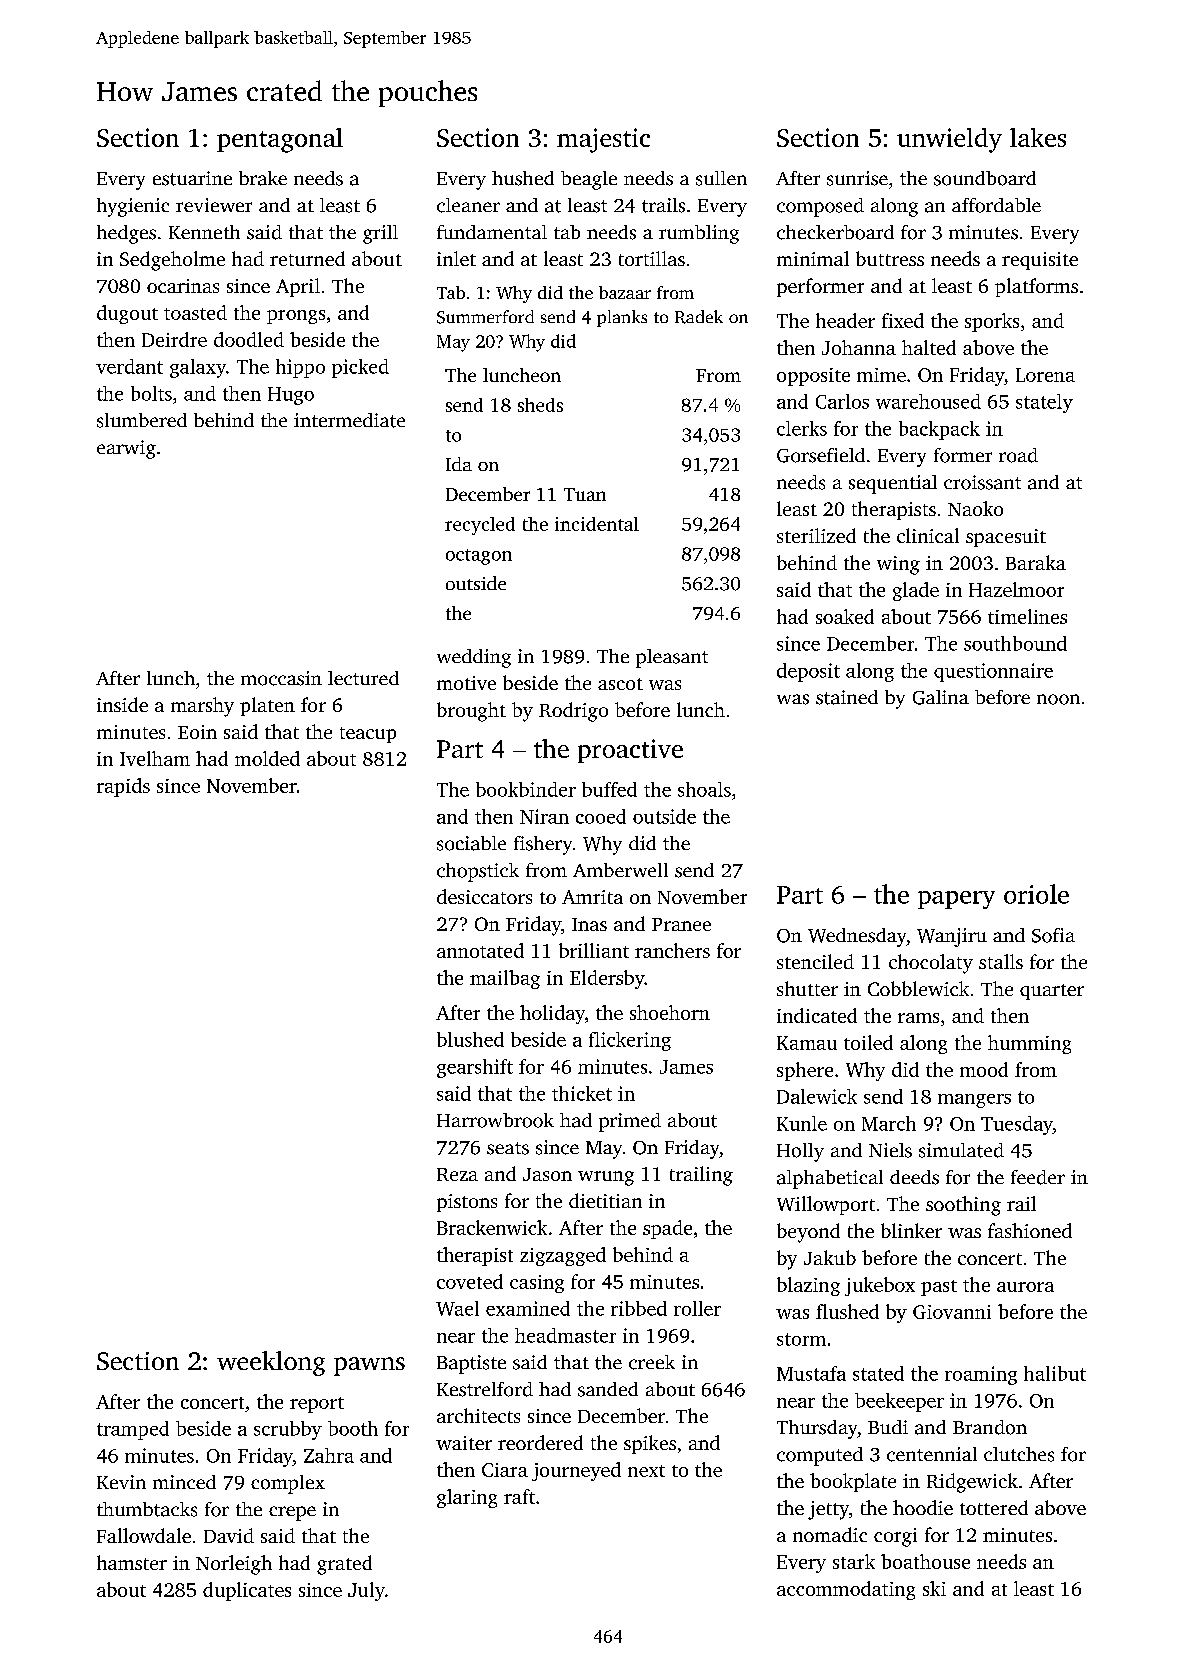 The image size is (1186, 1677). What do you see at coordinates (470, 1039) in the page?
I see `blushed` at bounding box center [470, 1039].
